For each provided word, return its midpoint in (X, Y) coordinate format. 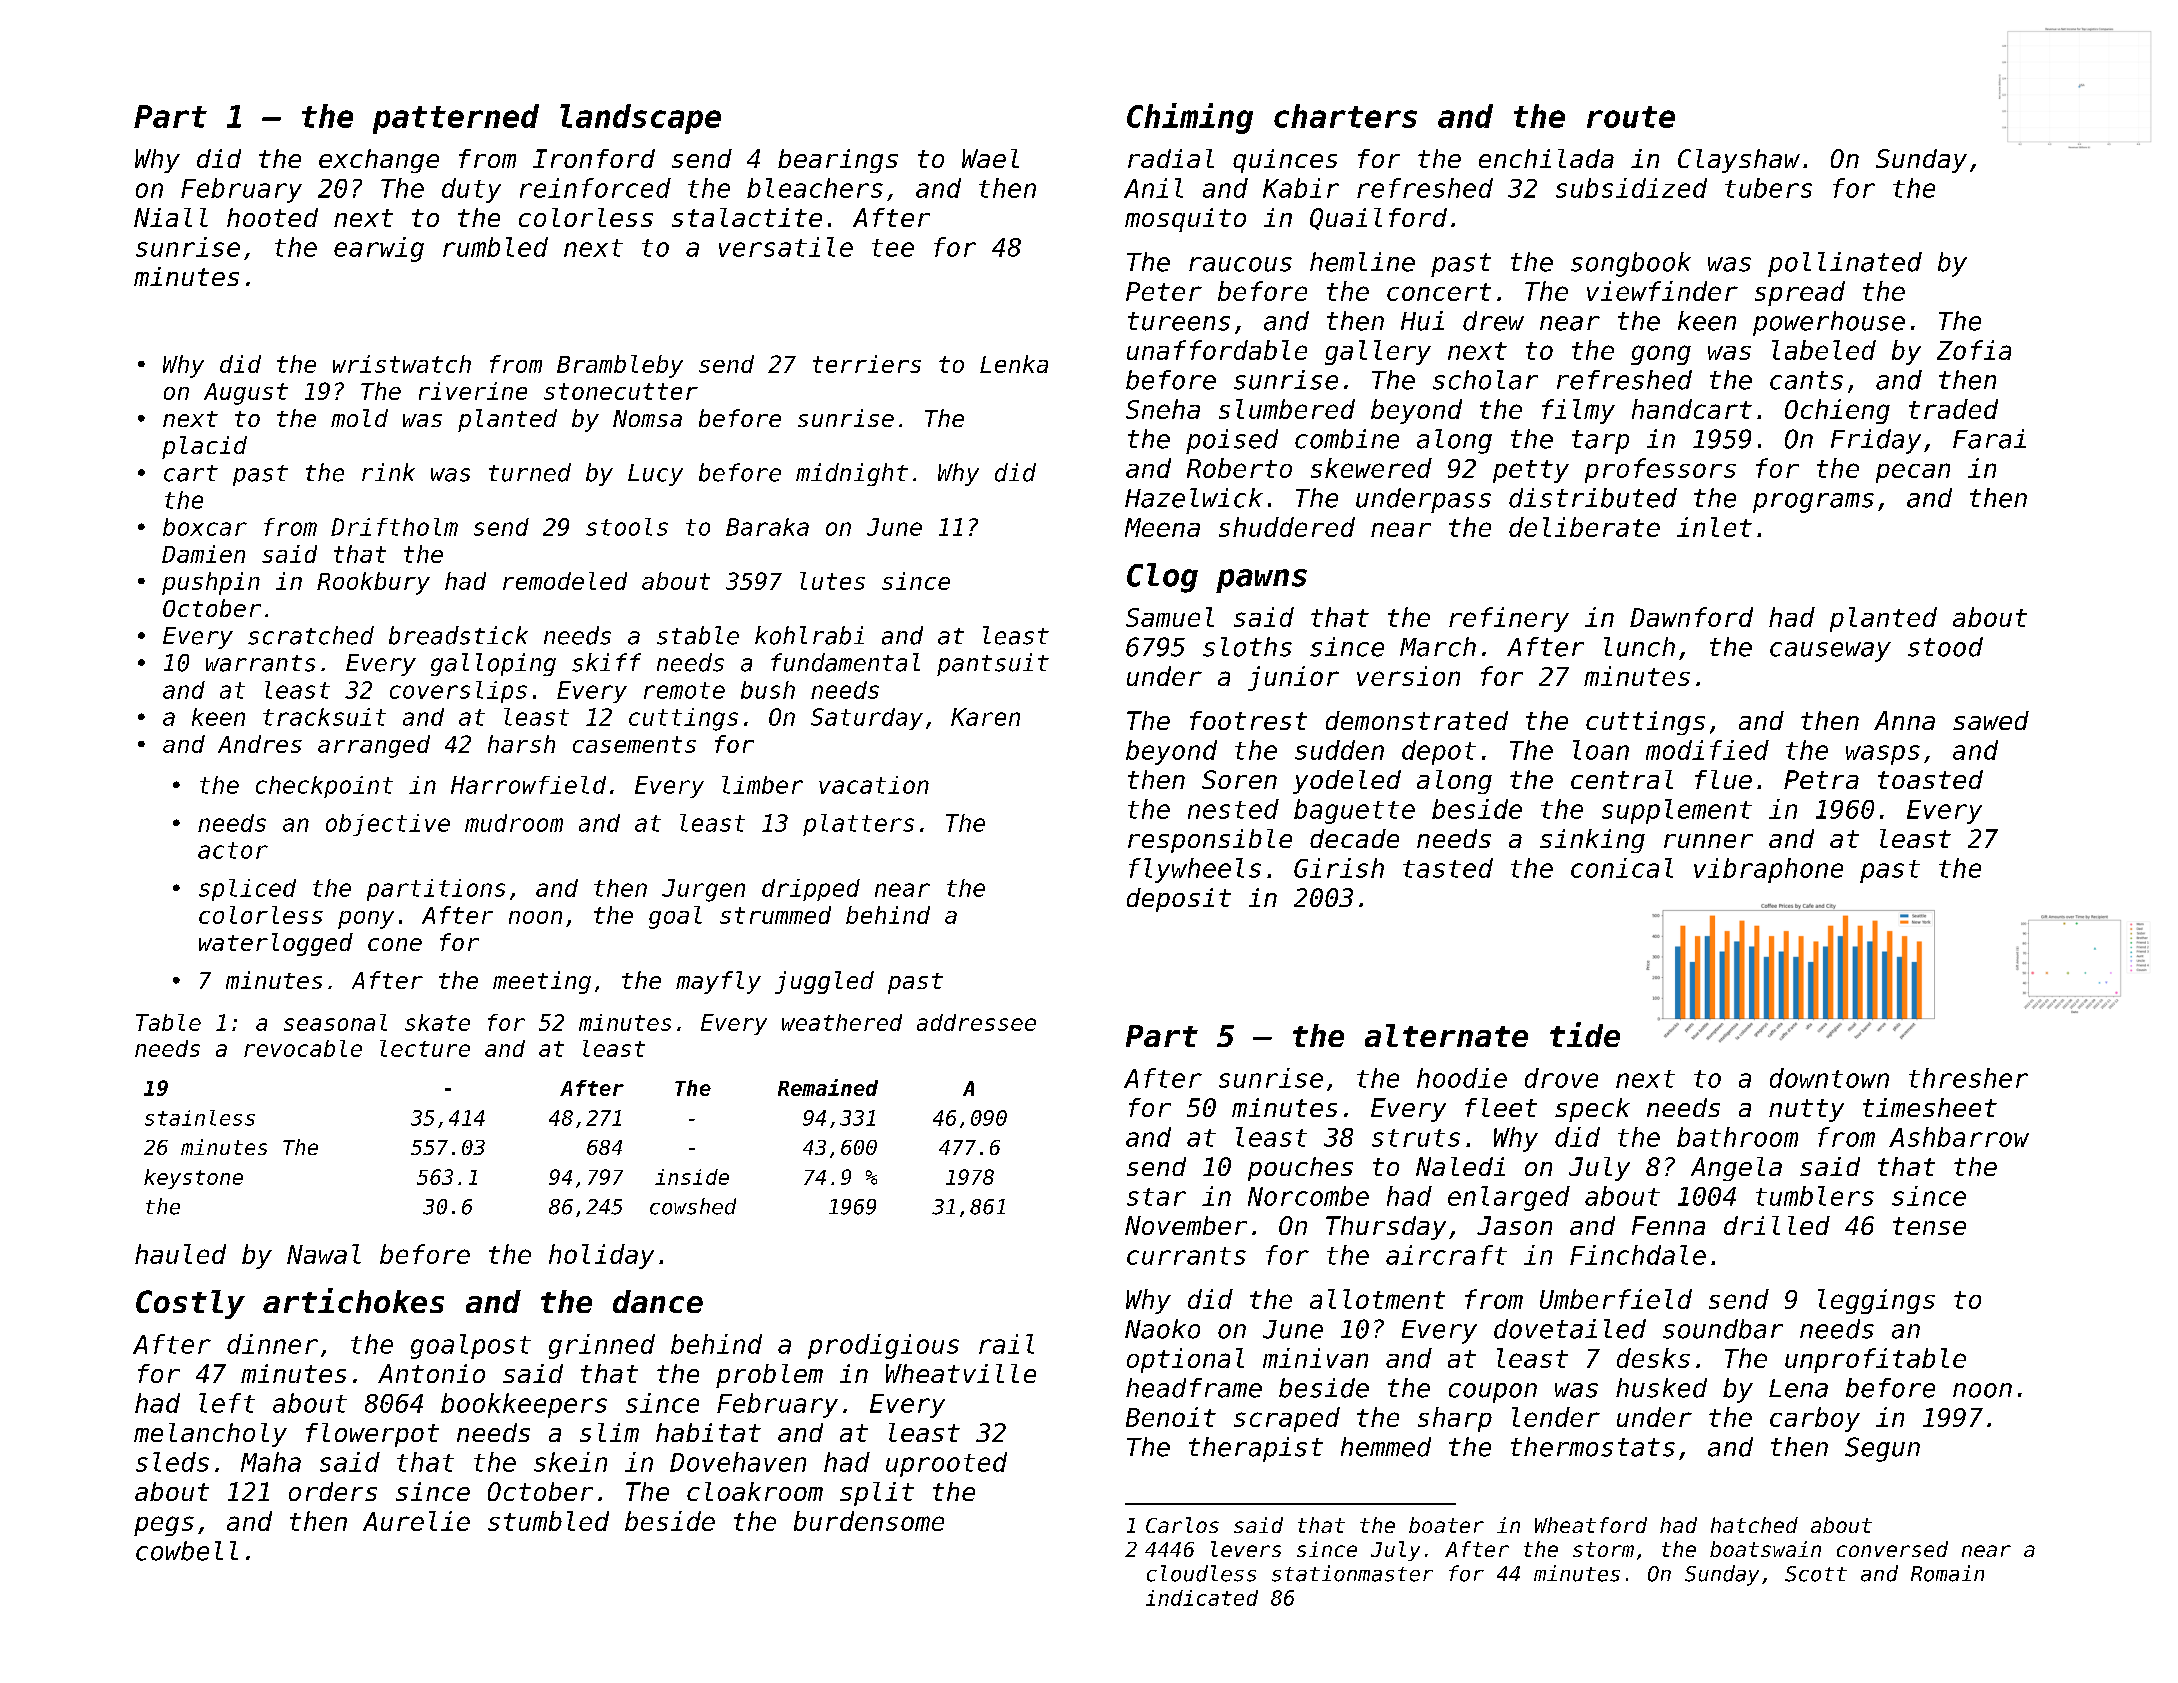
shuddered (1287, 527)
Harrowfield (528, 785)
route (1631, 117)
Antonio (431, 1373)
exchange (379, 161)
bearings (838, 161)
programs (1813, 503)
